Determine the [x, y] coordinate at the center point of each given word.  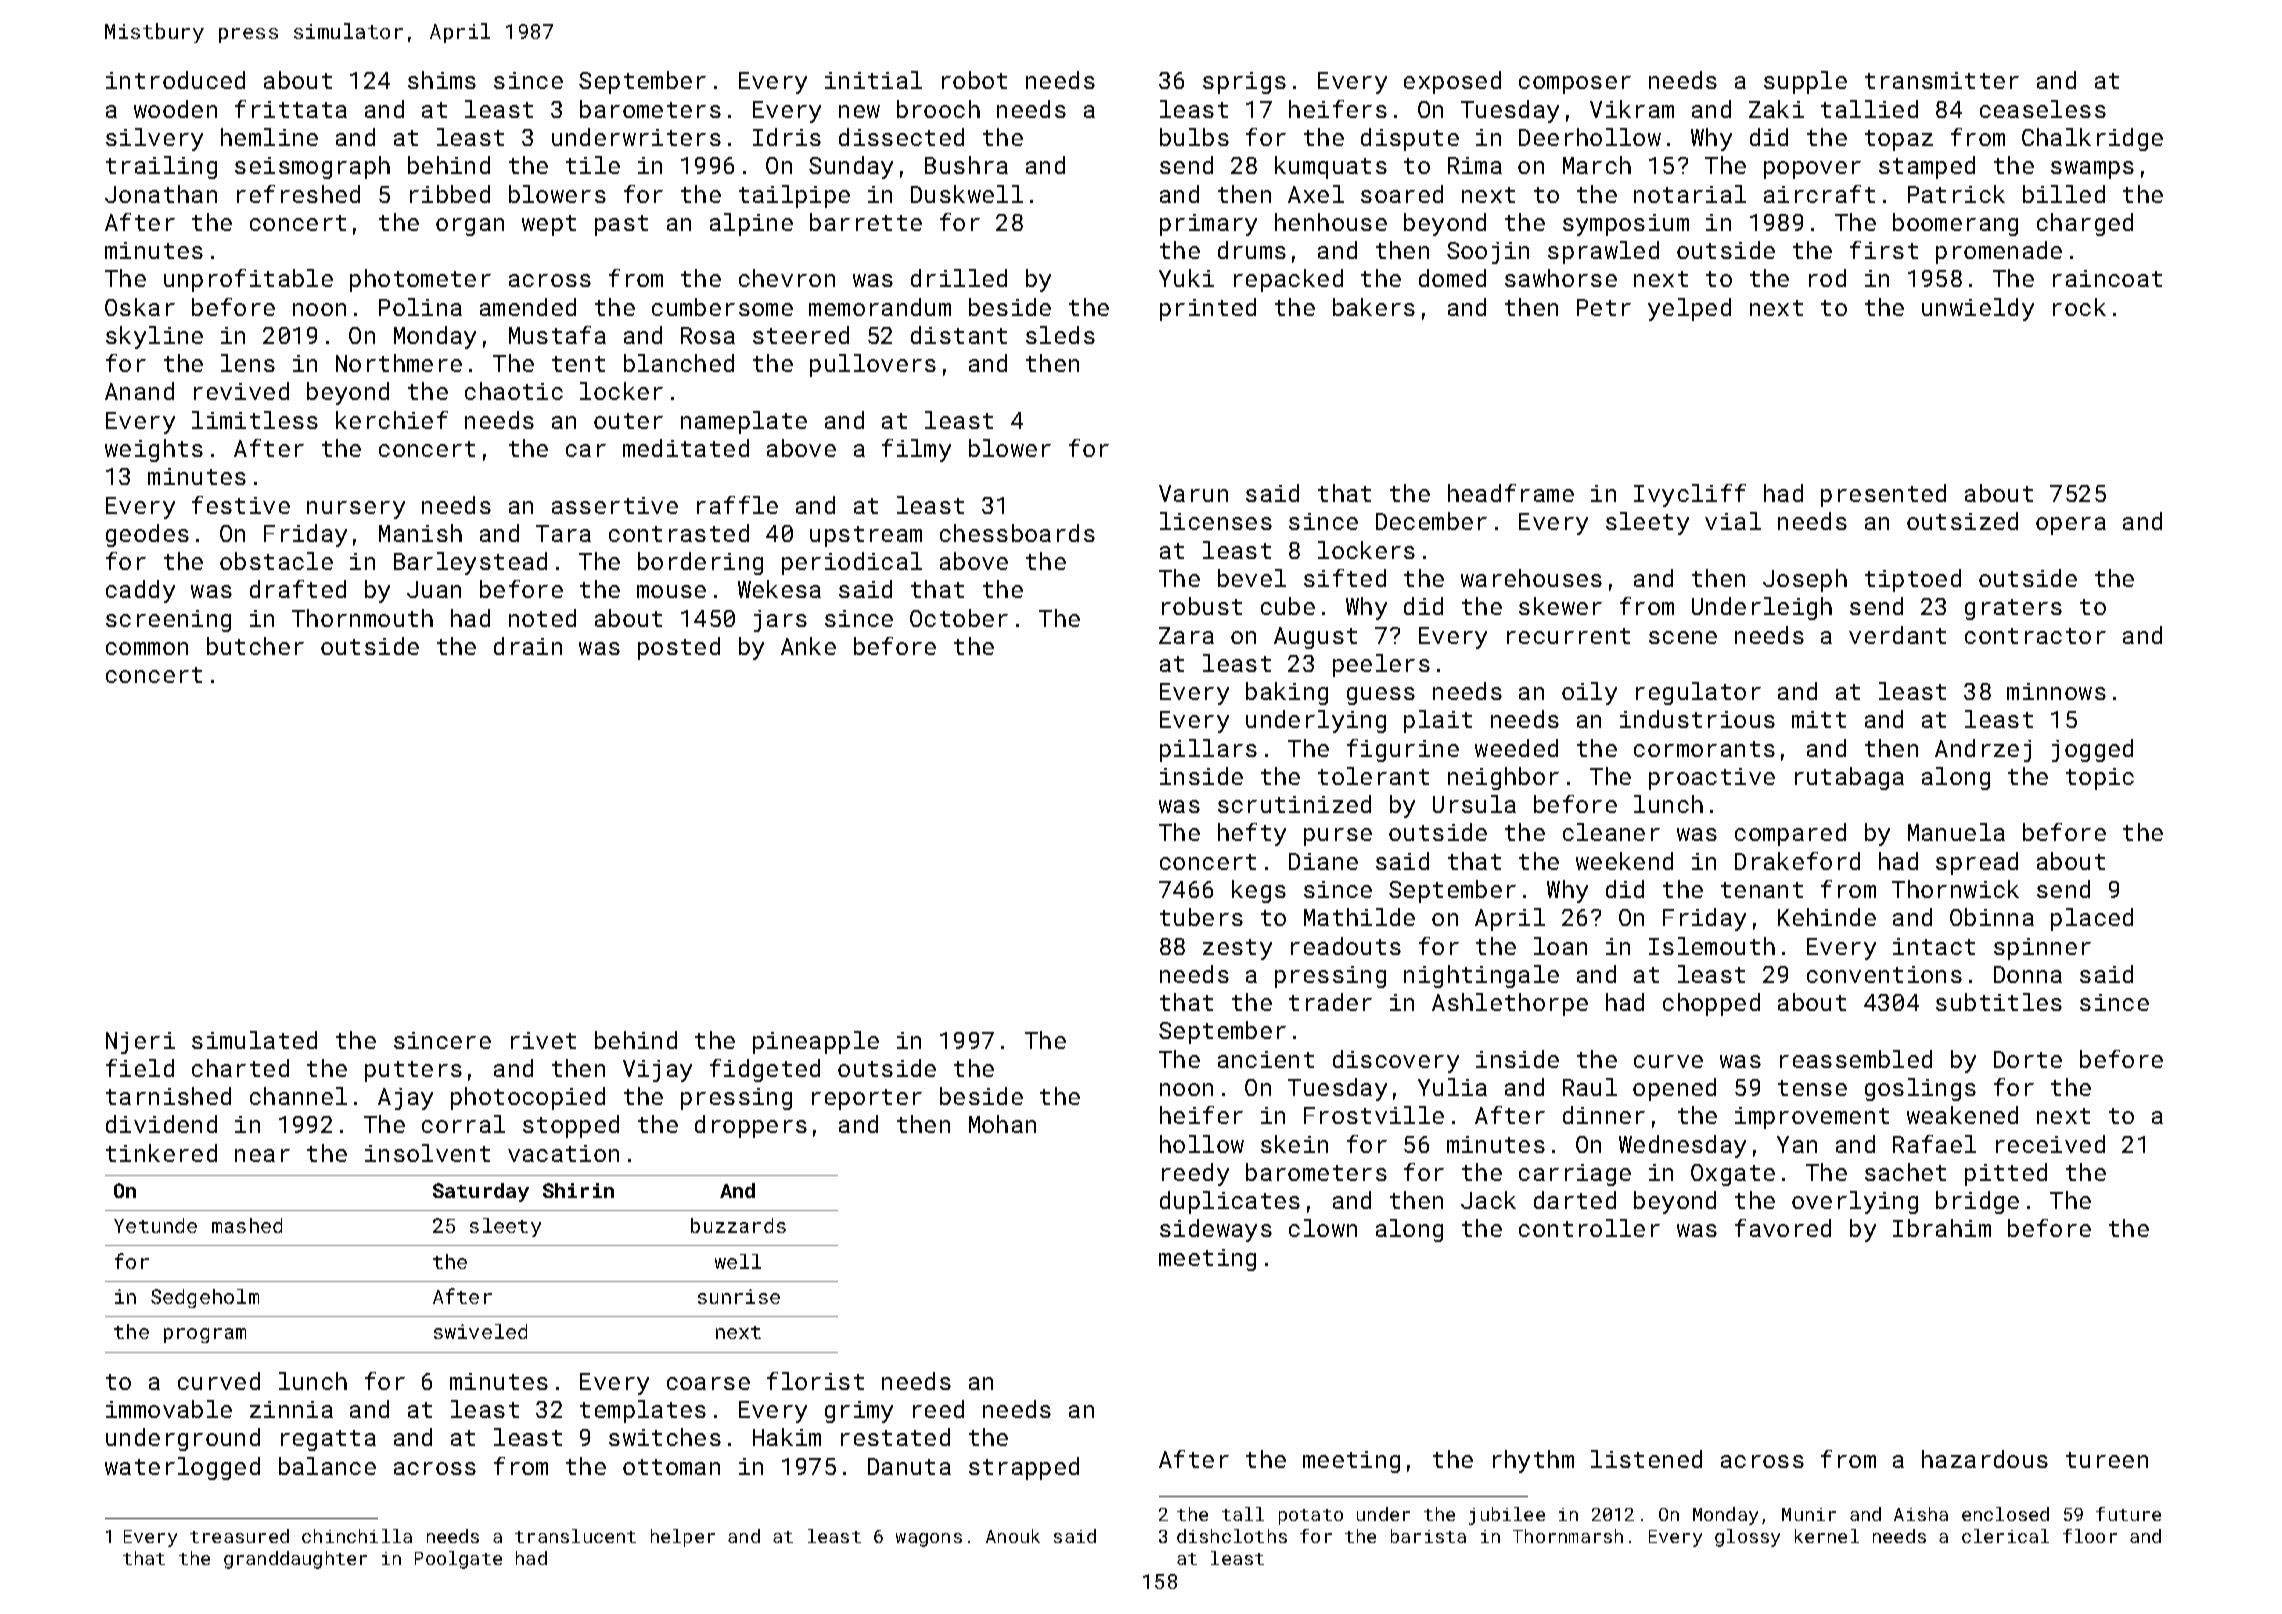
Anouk [1013, 1536]
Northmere [399, 363]
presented [1883, 495]
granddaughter [295, 1560]
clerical [2005, 1536]
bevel [1252, 578]
